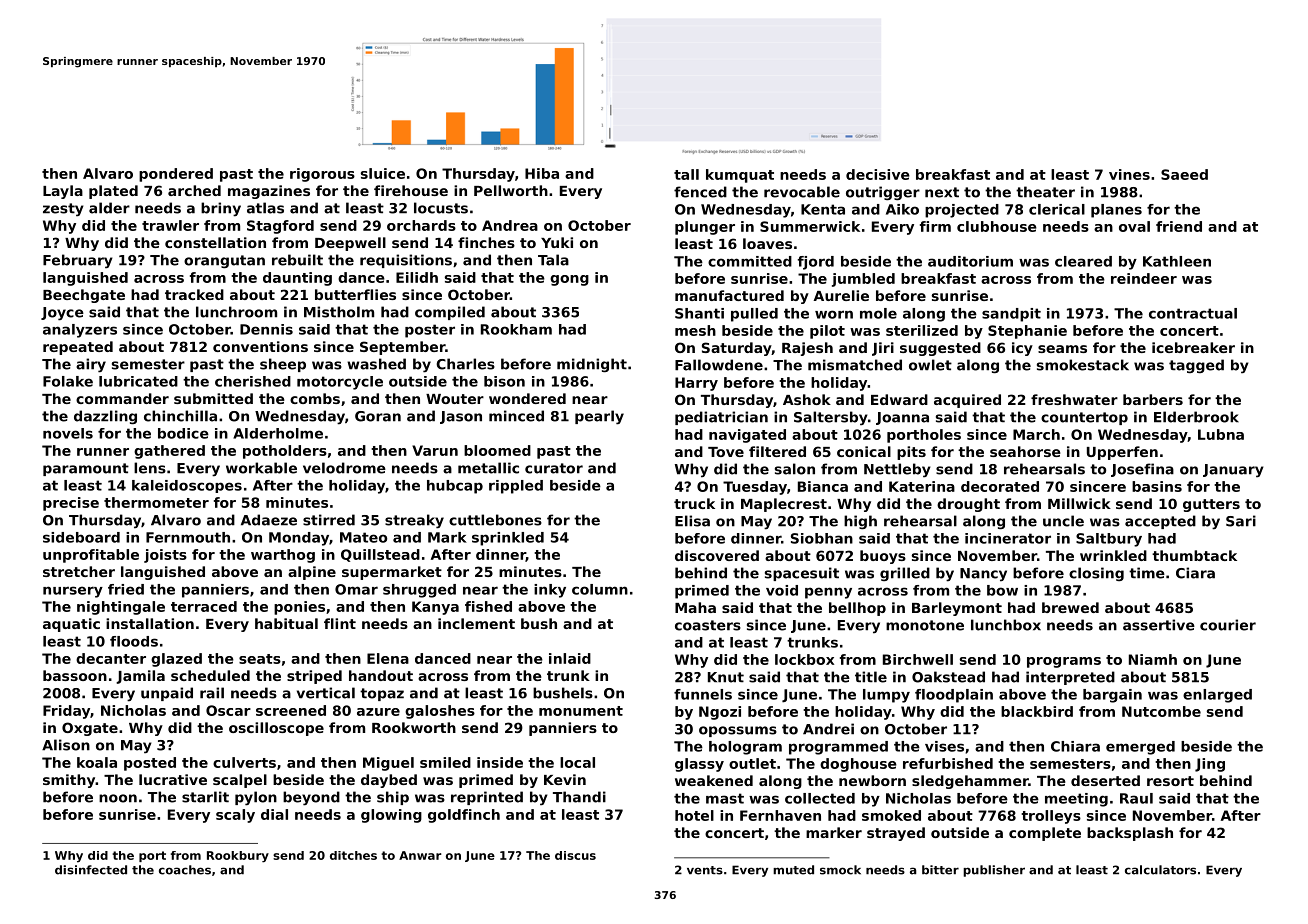 This page has width=1308, height=924. Describe the element at coordinates (176, 175) in the page. I see `pondered` at that location.
